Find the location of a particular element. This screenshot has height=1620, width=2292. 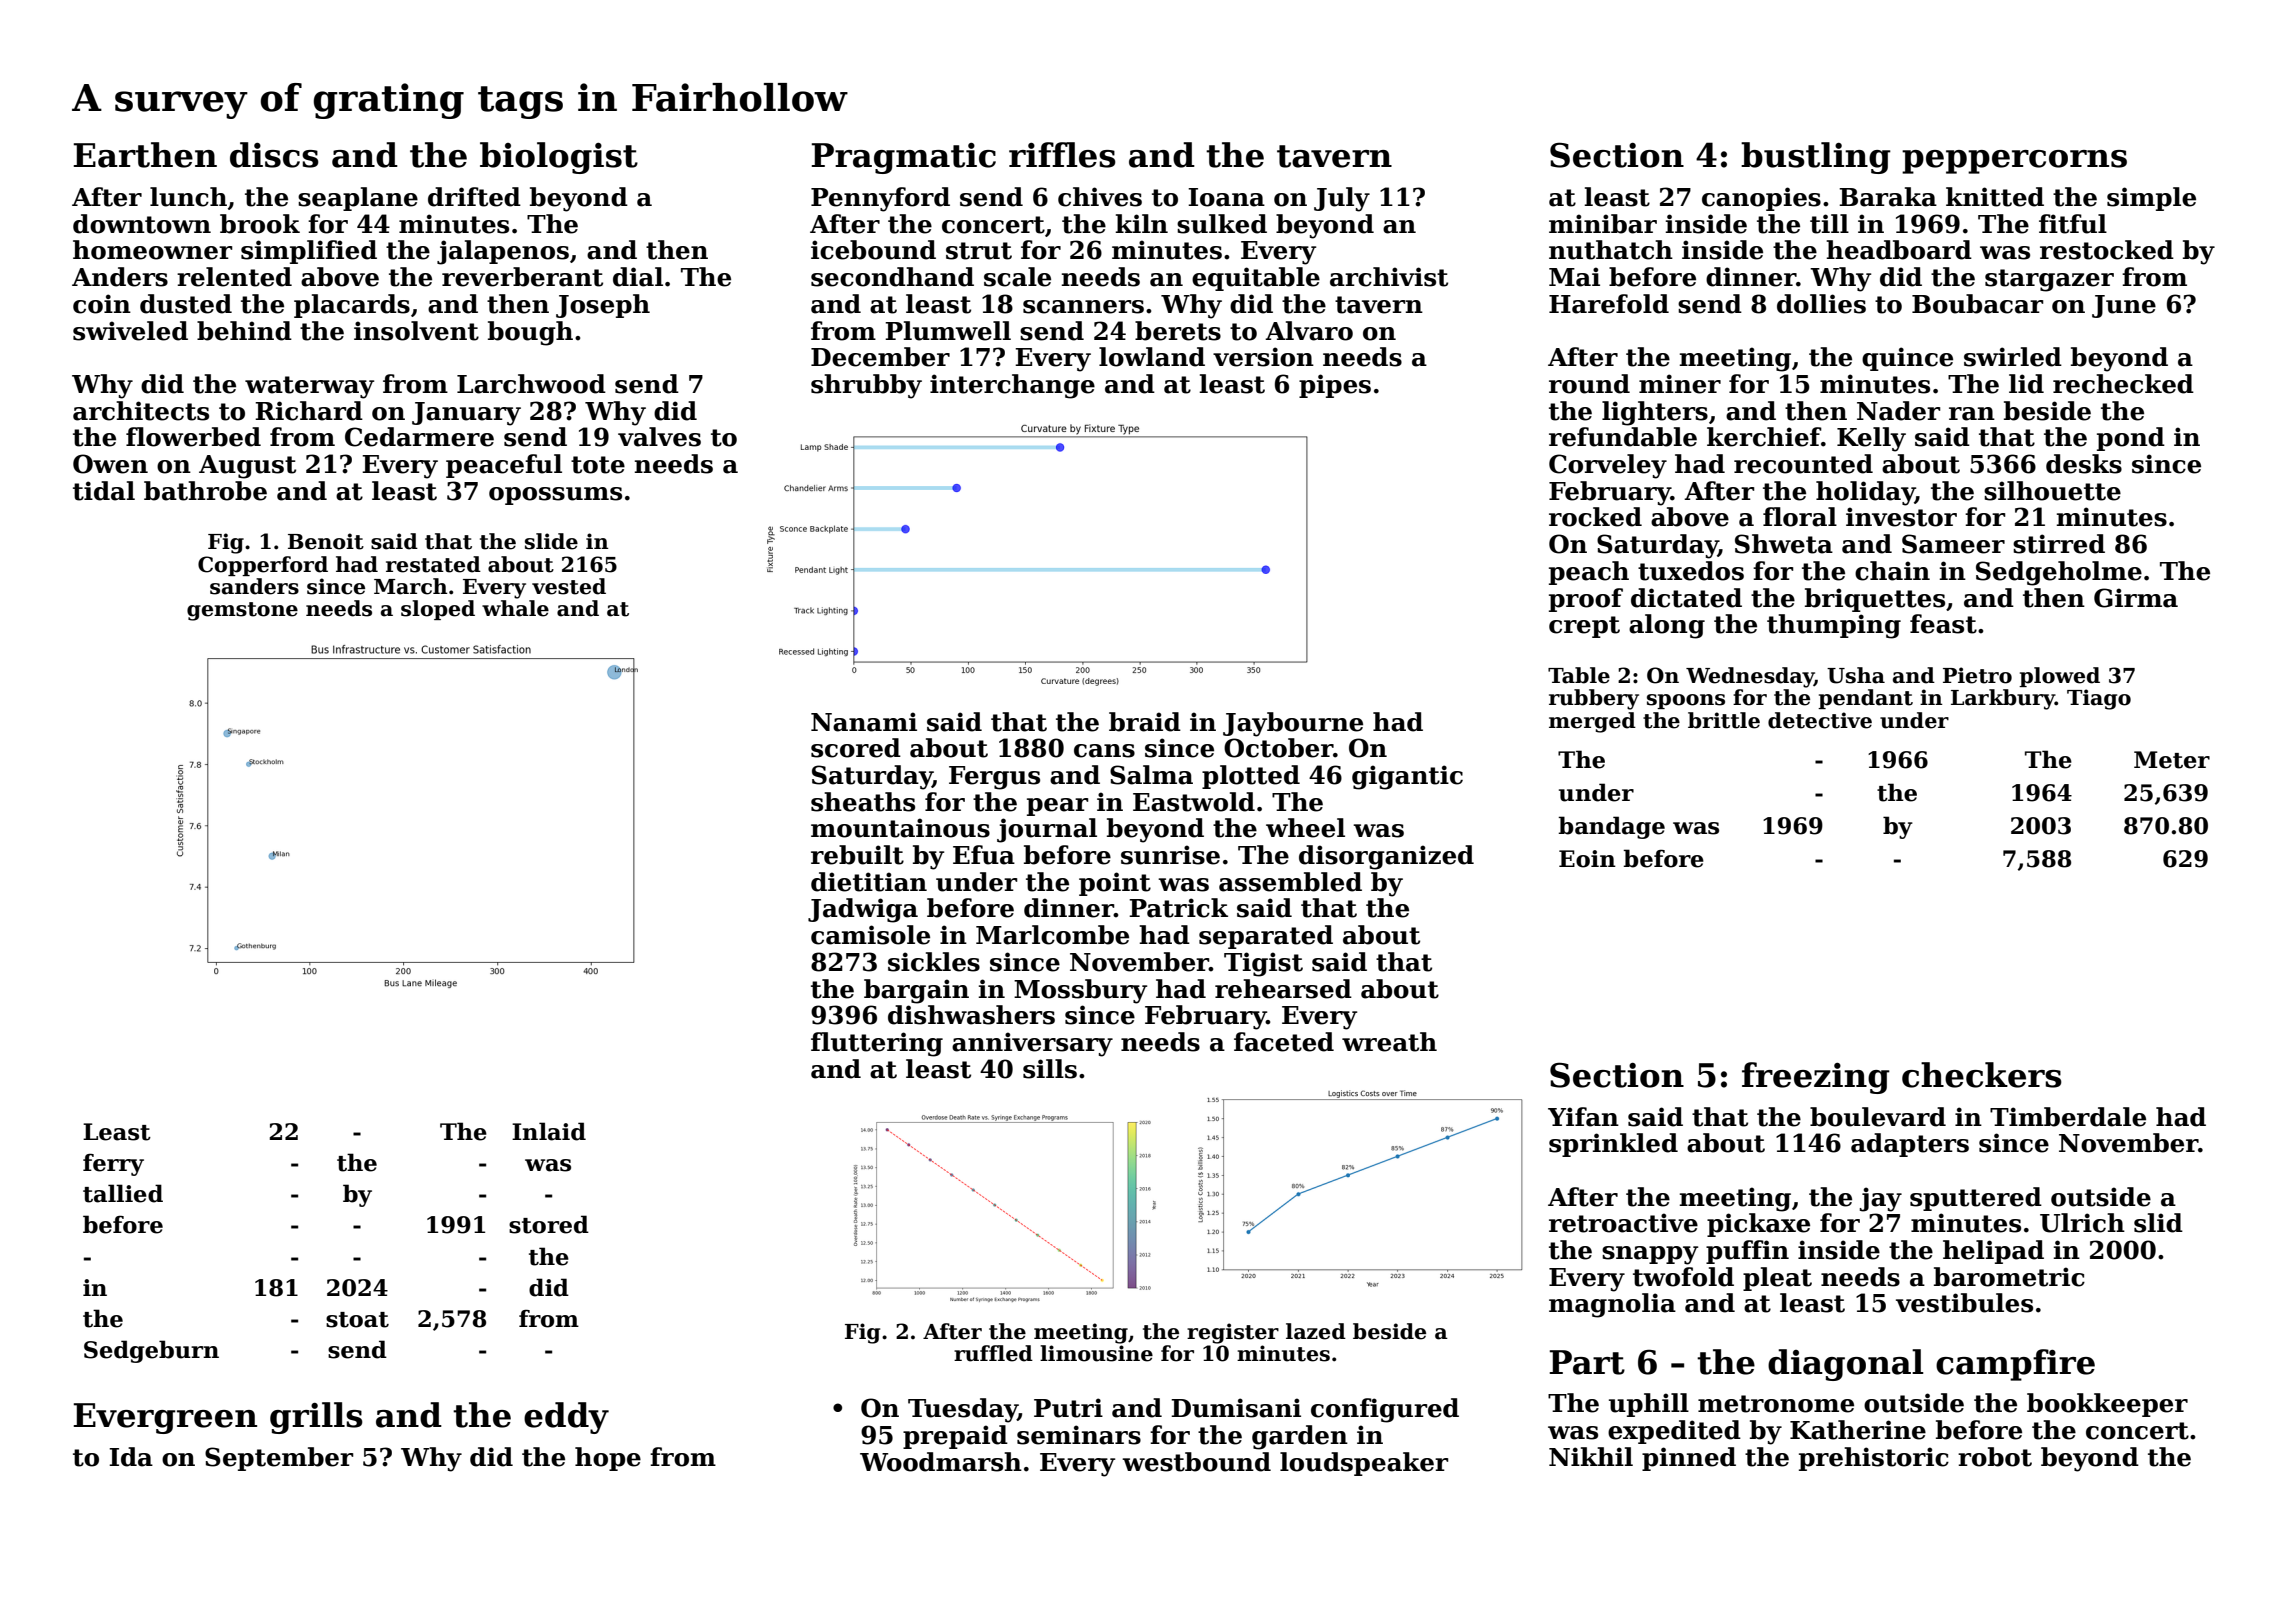

wreath is located at coordinates (1389, 1042).
